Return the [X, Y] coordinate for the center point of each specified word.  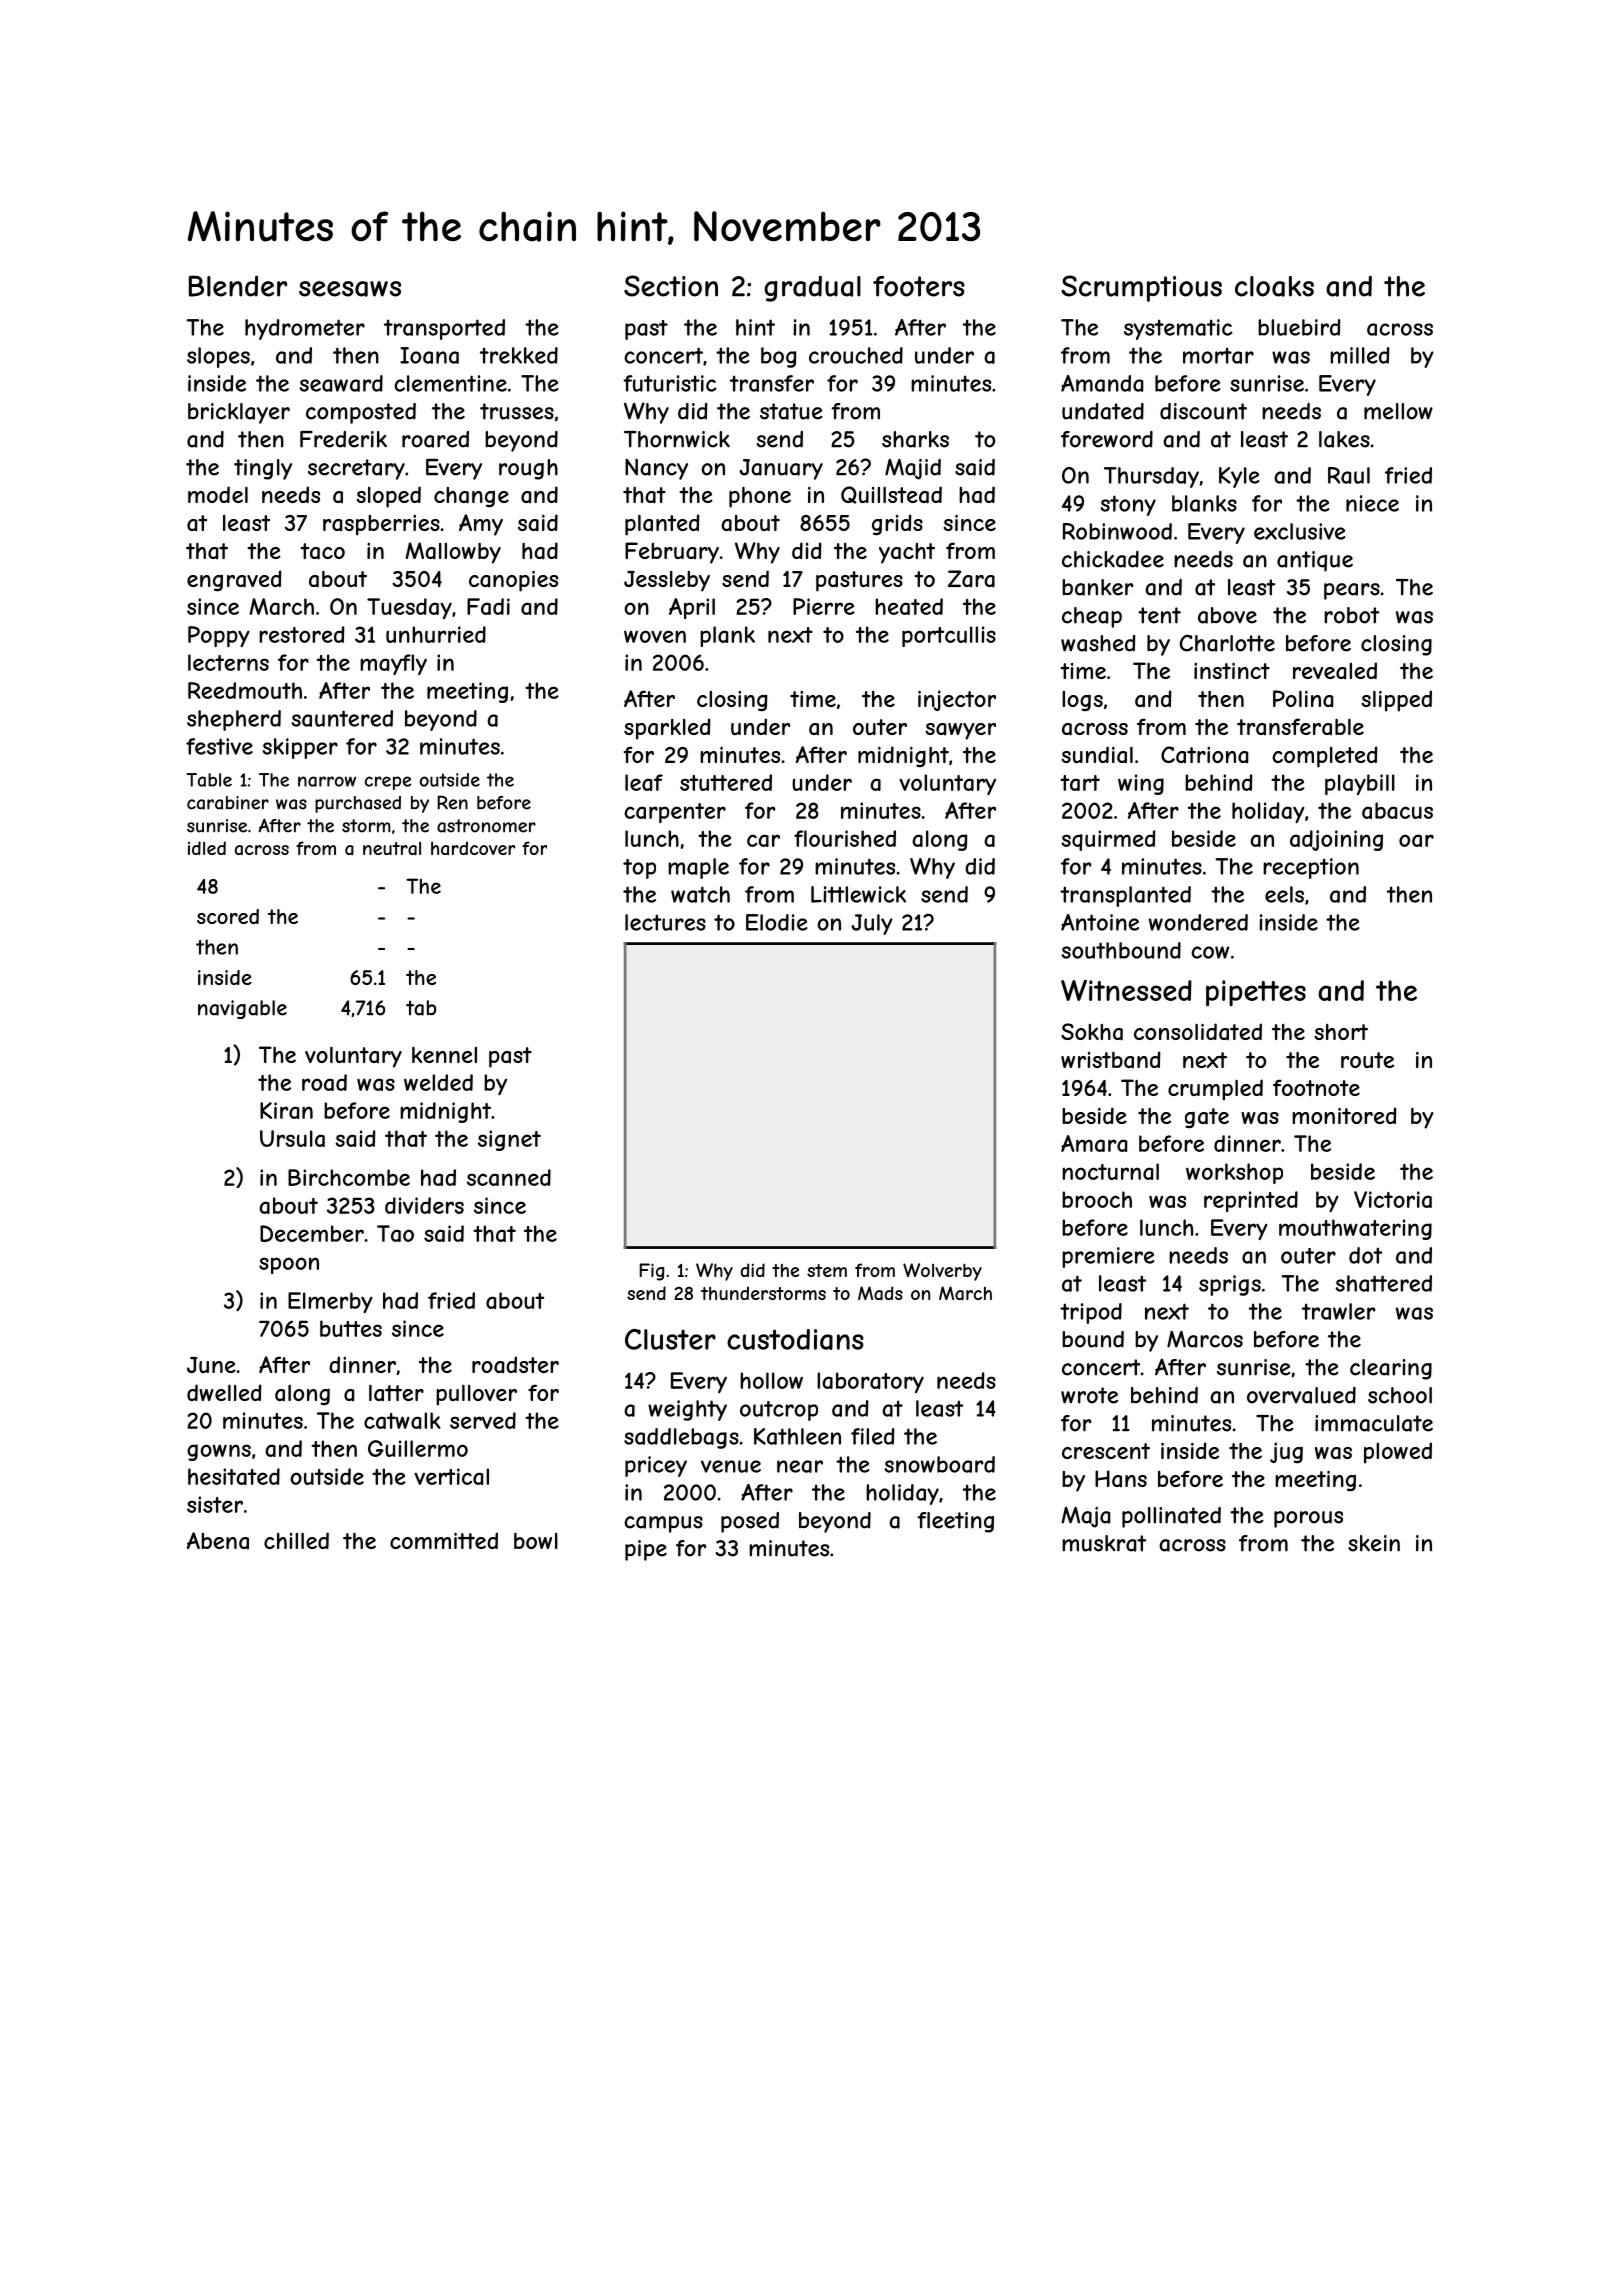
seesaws [350, 289]
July [872, 924]
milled [1360, 355]
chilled [296, 1540]
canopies [513, 581]
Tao [395, 1233]
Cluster [670, 1339]
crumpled [1215, 1090]
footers [919, 286]
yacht [907, 553]
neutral [392, 849]
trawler [1338, 1311]
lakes [1344, 439]
